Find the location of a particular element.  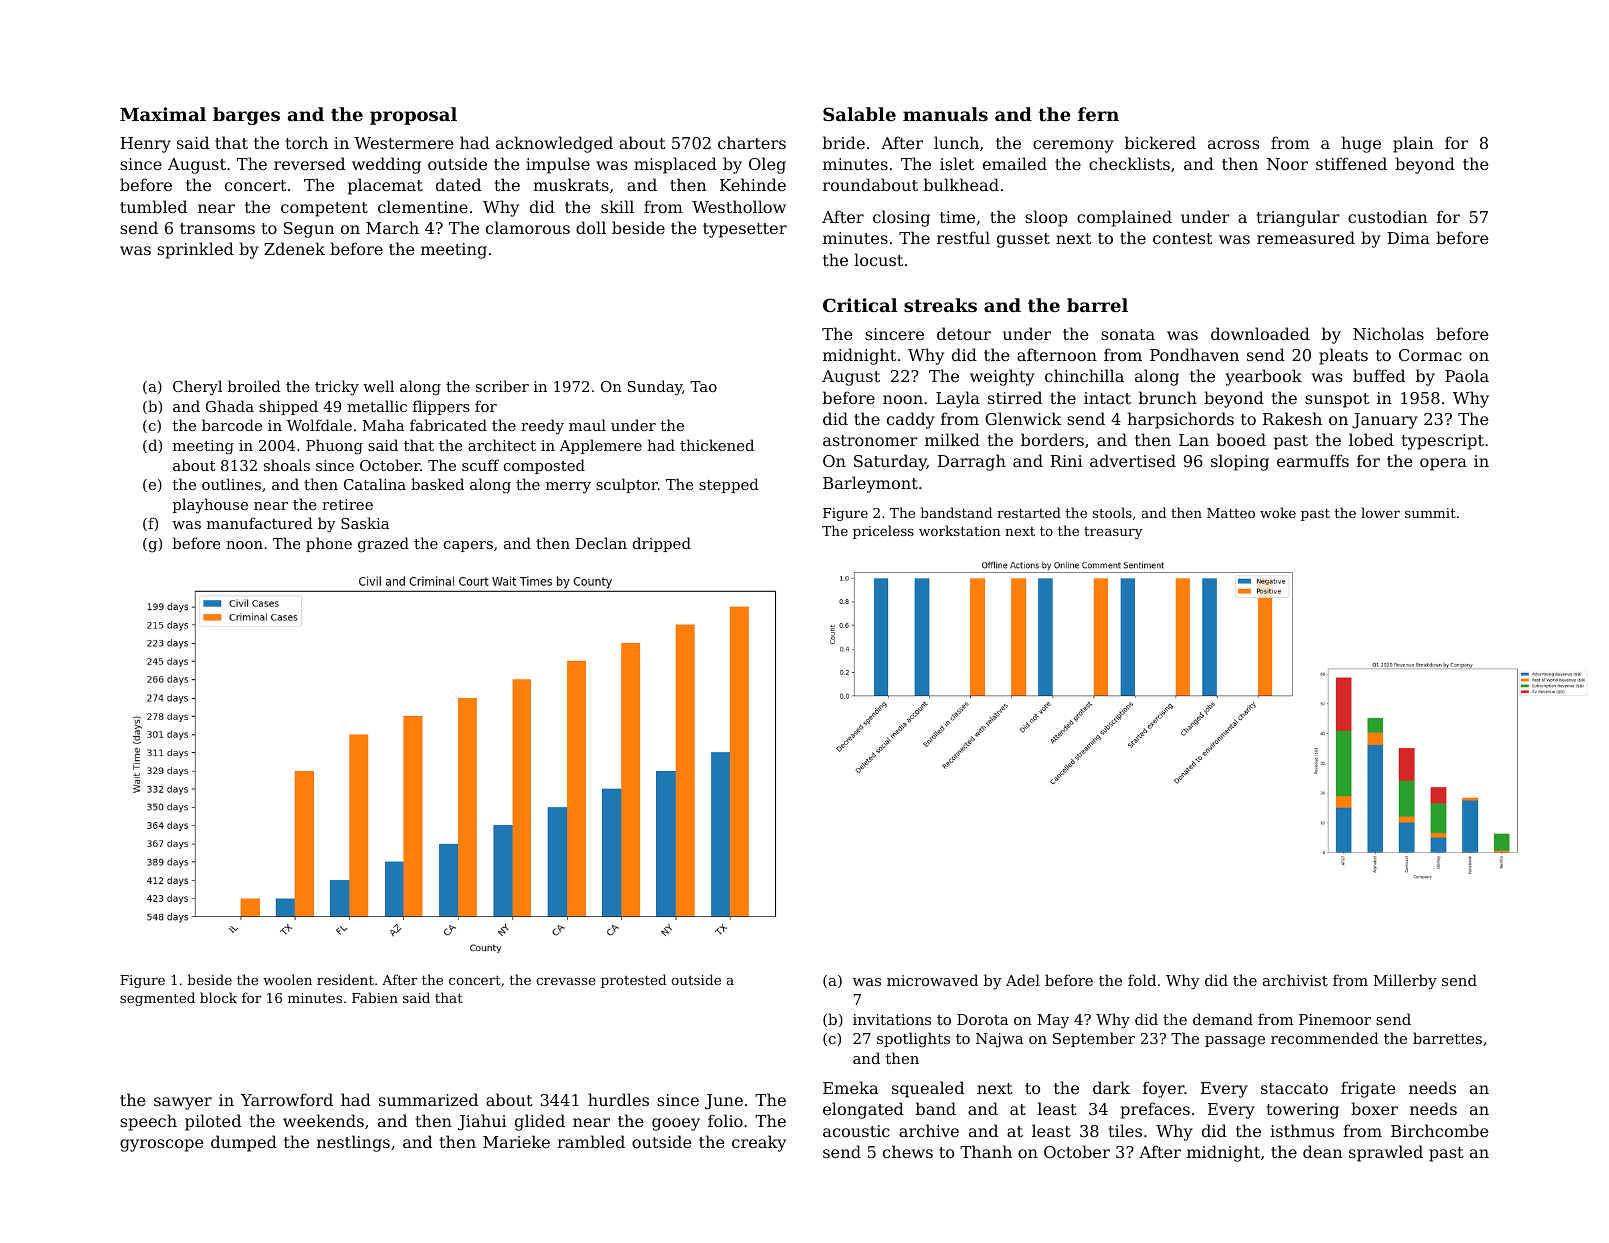

sprinkled is located at coordinates (195, 250).
